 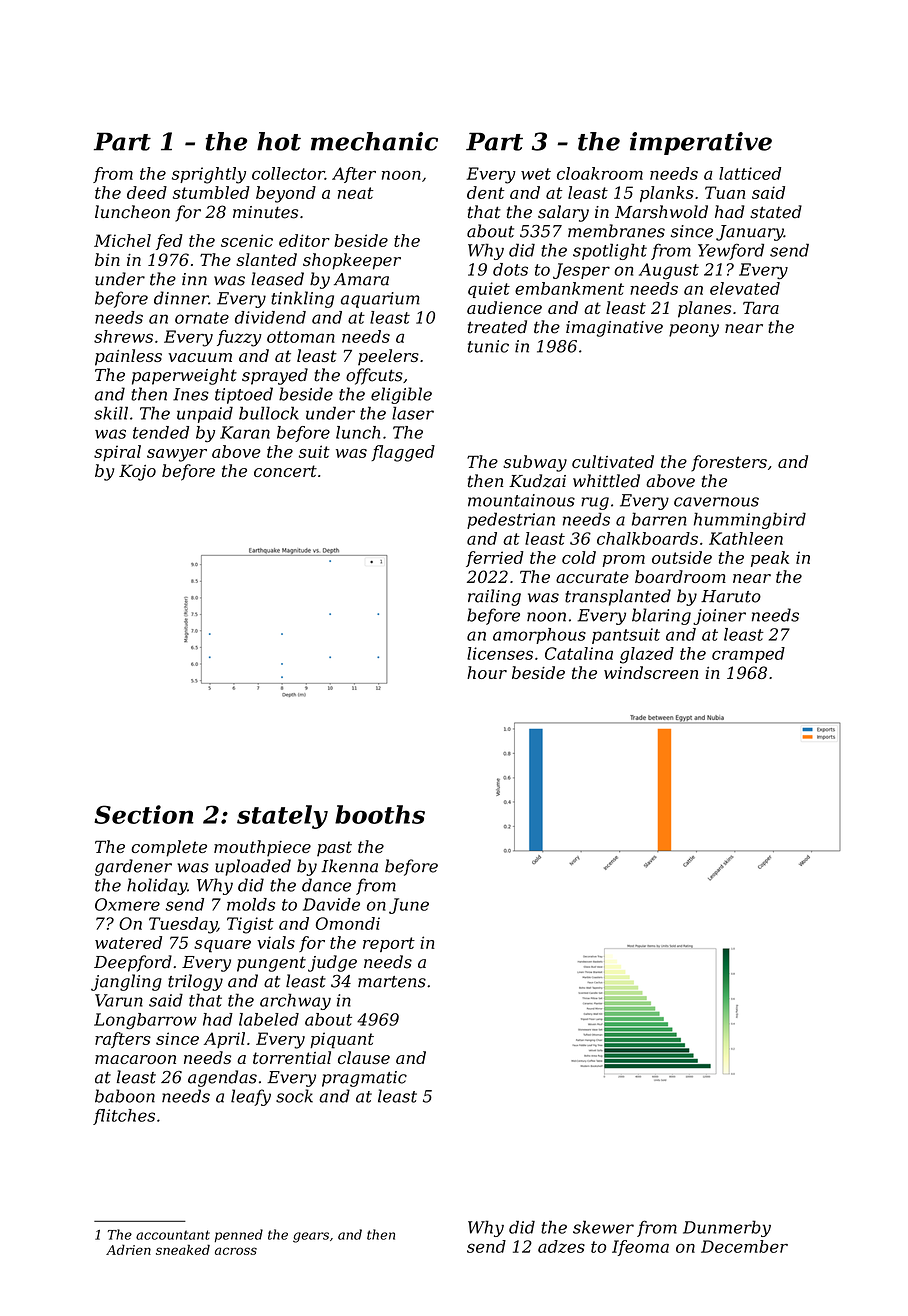 What do you see at coordinates (356, 193) in the screenshot?
I see `neat` at bounding box center [356, 193].
